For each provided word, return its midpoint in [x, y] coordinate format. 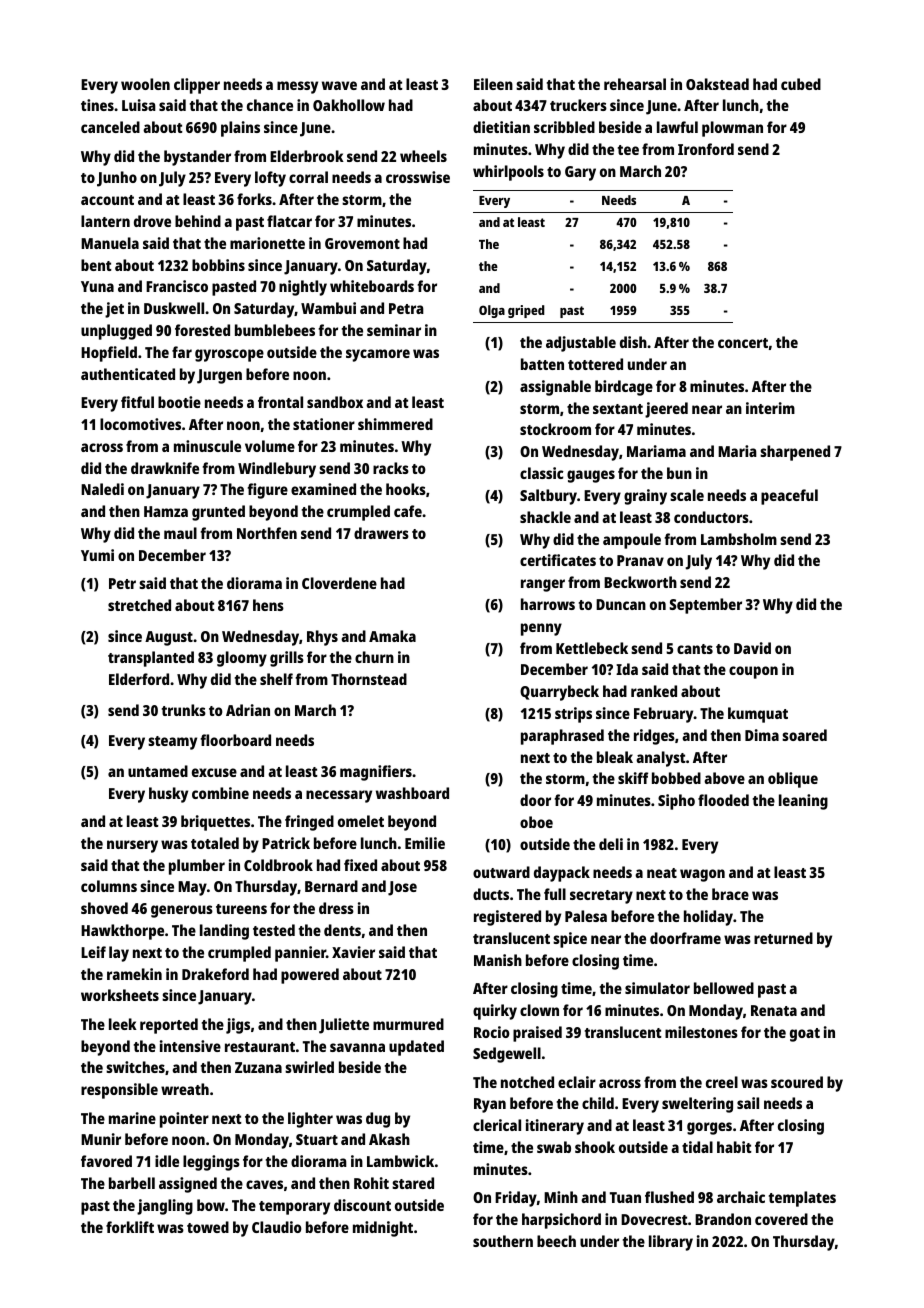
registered [507, 918]
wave [339, 85]
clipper [197, 86]
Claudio [277, 1227]
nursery [132, 846]
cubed [801, 84]
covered [781, 1219]
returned [783, 938]
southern [503, 1241]
